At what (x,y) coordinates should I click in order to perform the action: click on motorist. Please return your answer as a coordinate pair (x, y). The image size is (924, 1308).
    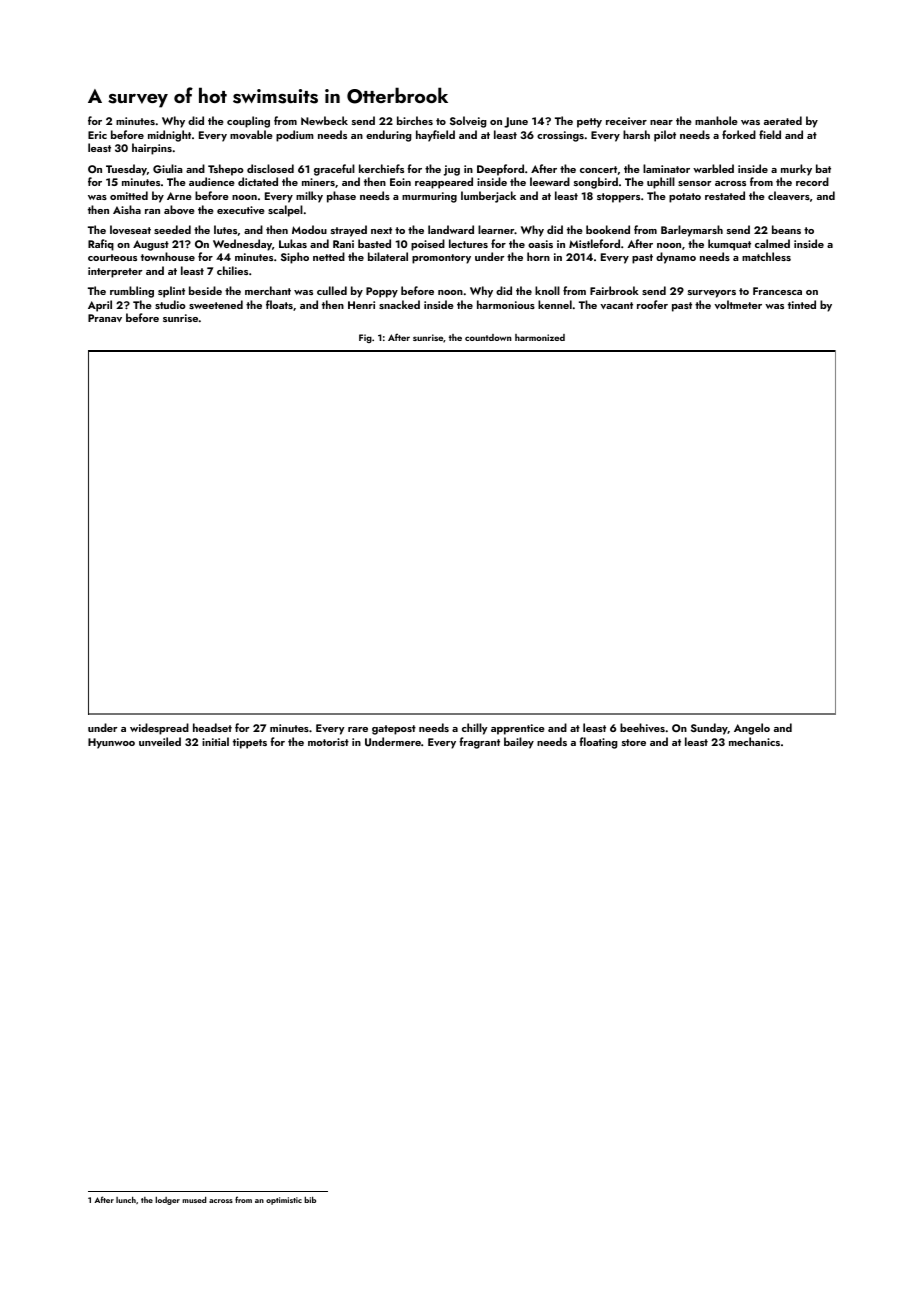
    Looking at the image, I should click on (328, 742).
